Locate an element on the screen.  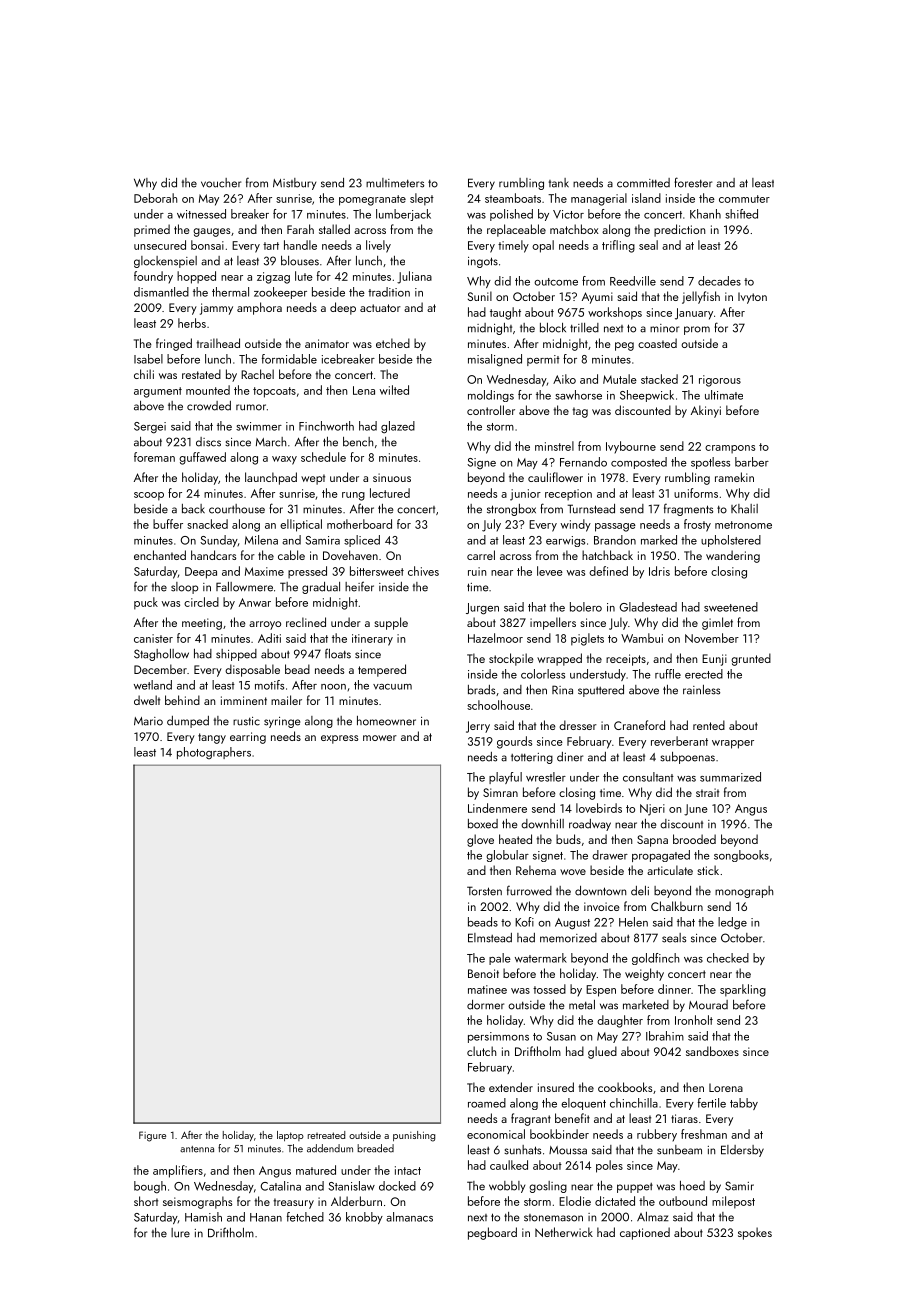
primed is located at coordinates (152, 230).
